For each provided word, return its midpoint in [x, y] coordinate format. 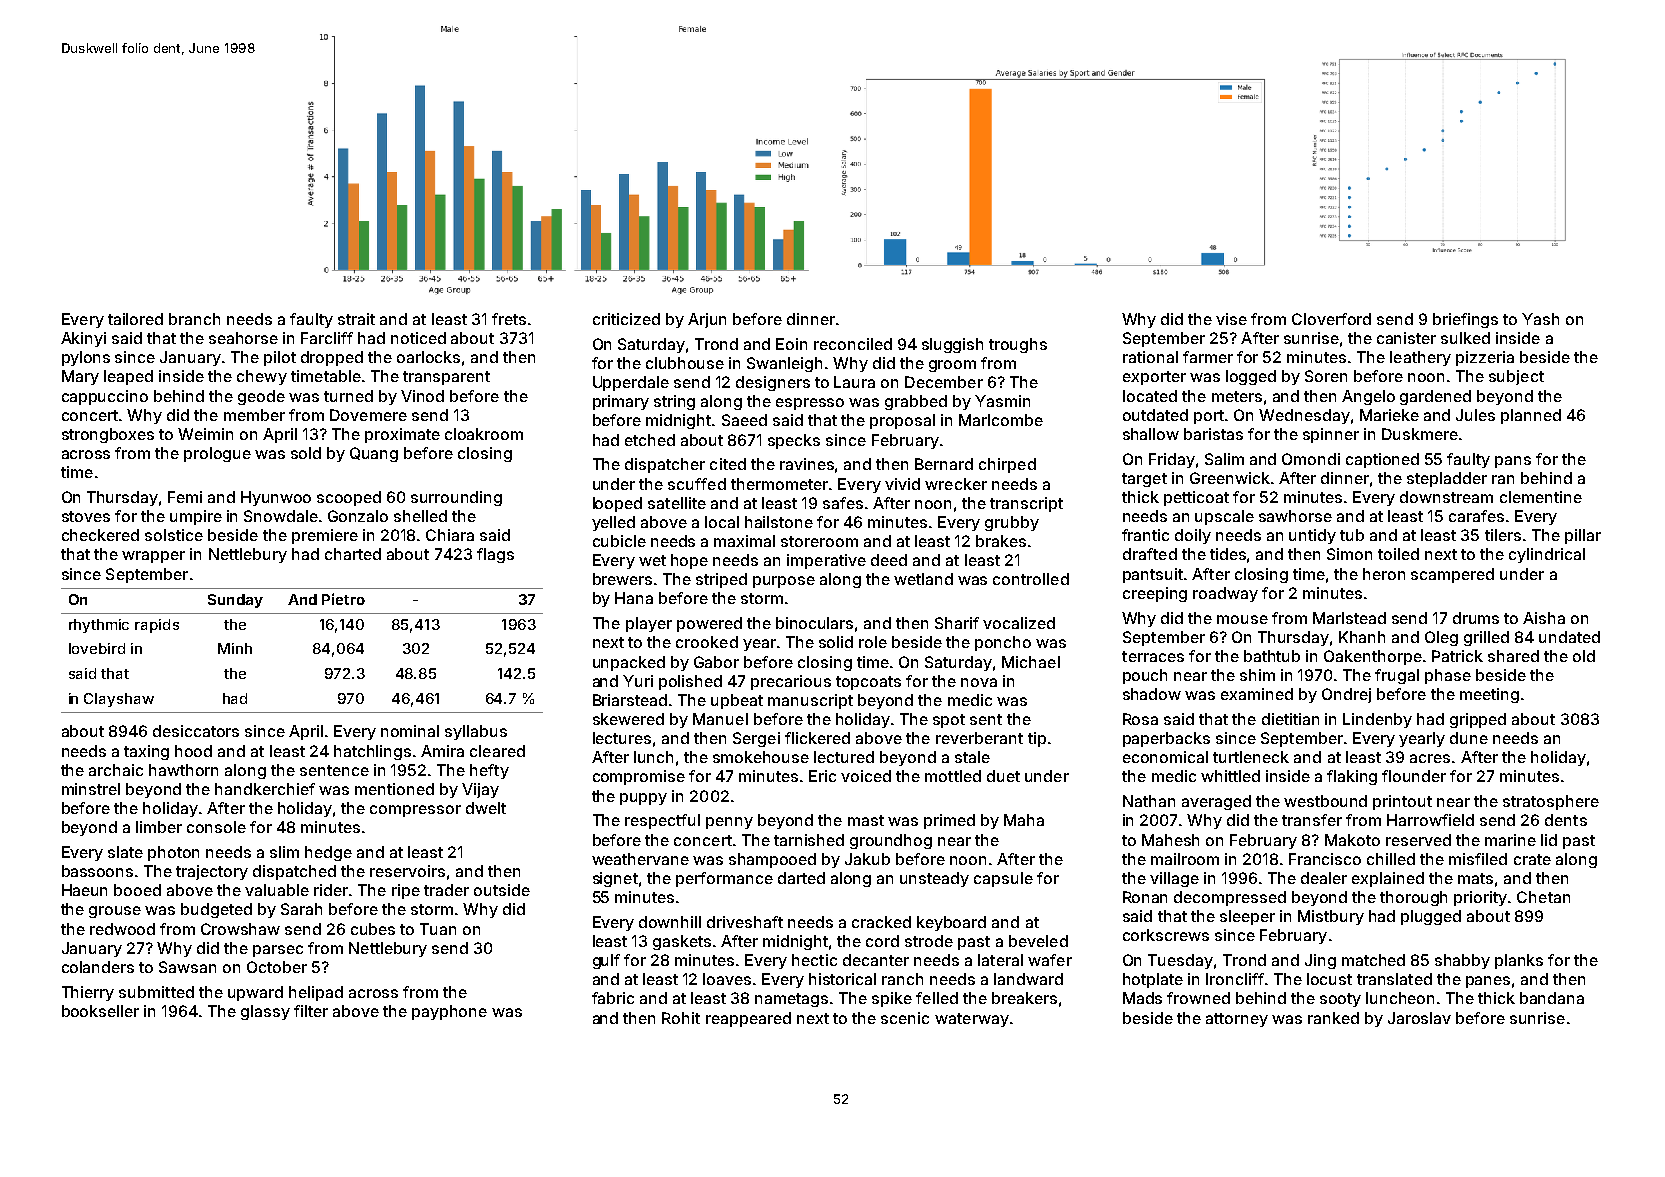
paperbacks [1166, 739]
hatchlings [372, 752]
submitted [156, 992]
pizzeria [1485, 358]
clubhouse [685, 363]
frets [509, 319]
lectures [622, 738]
